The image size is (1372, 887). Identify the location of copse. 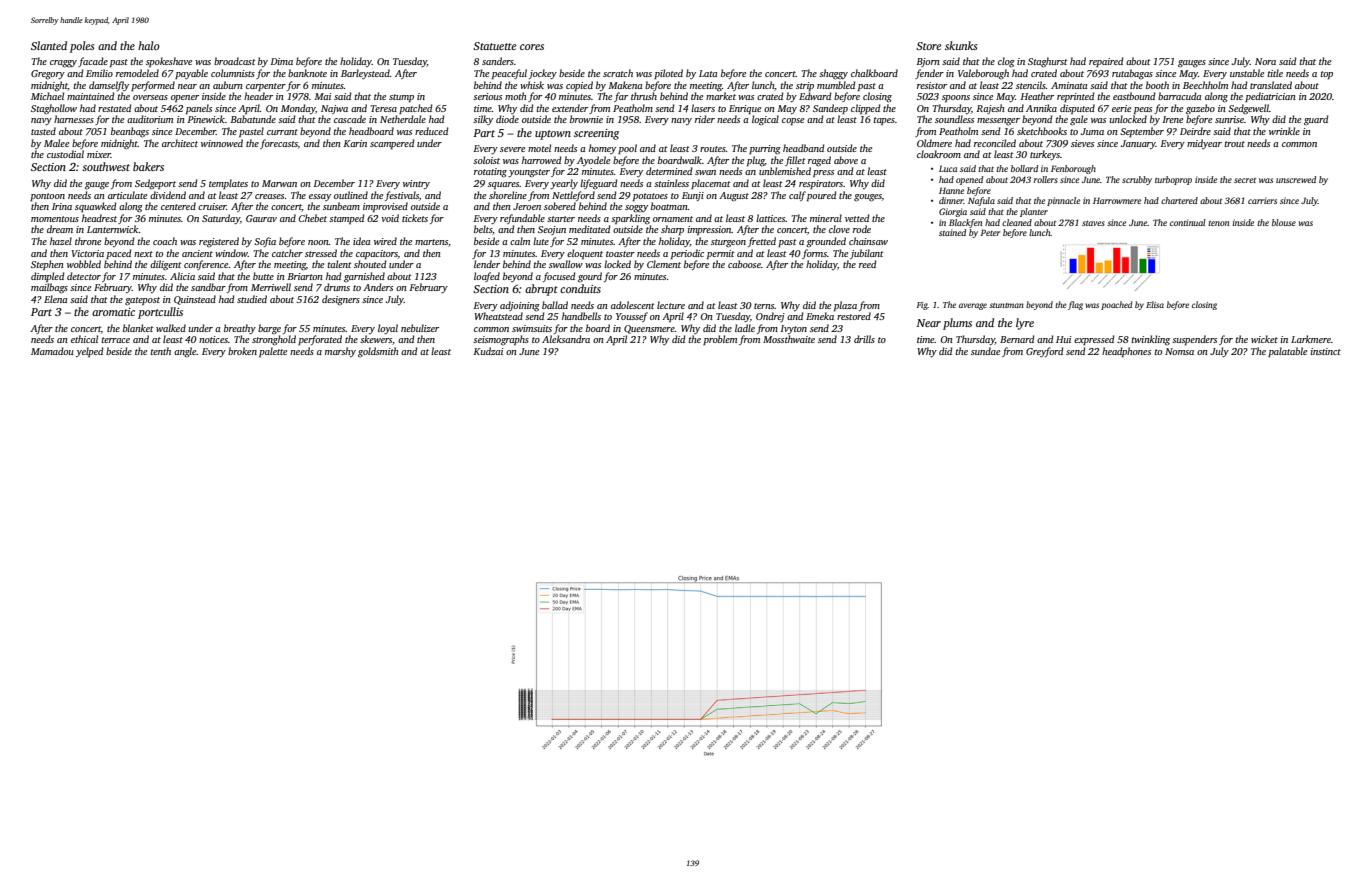
(793, 121).
